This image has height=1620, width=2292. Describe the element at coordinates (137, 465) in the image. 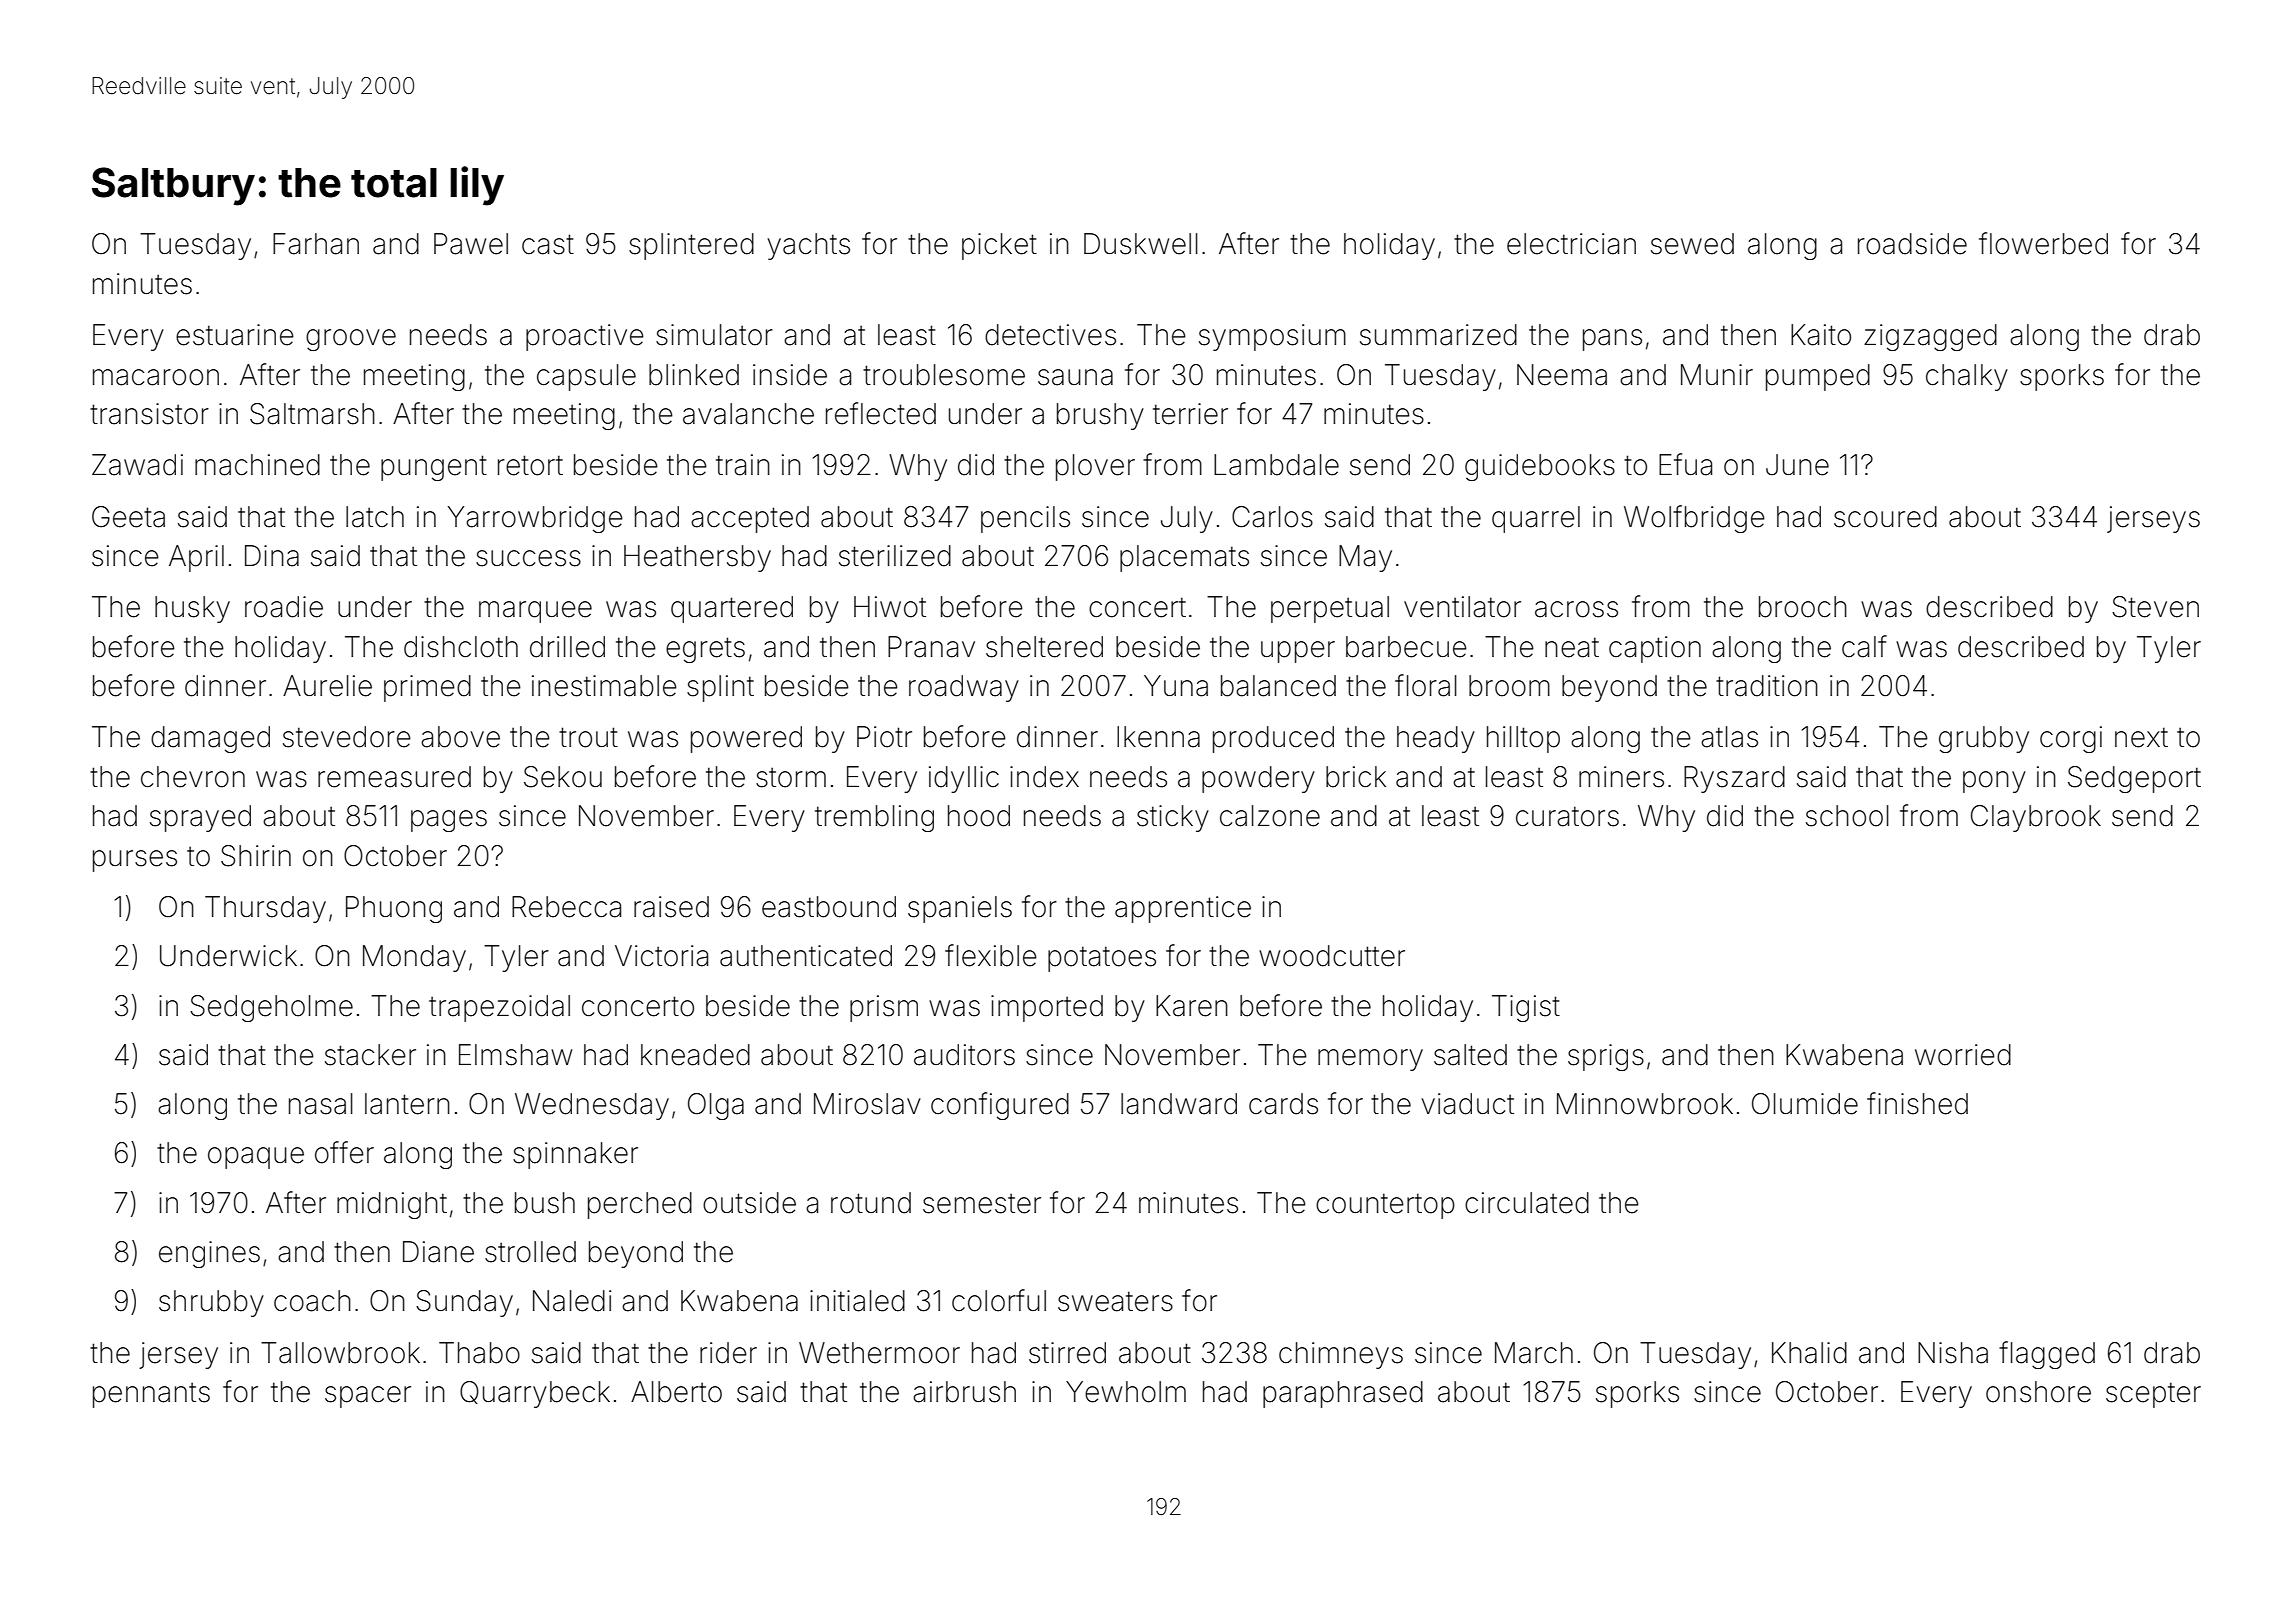

I see `Zawadi` at that location.
